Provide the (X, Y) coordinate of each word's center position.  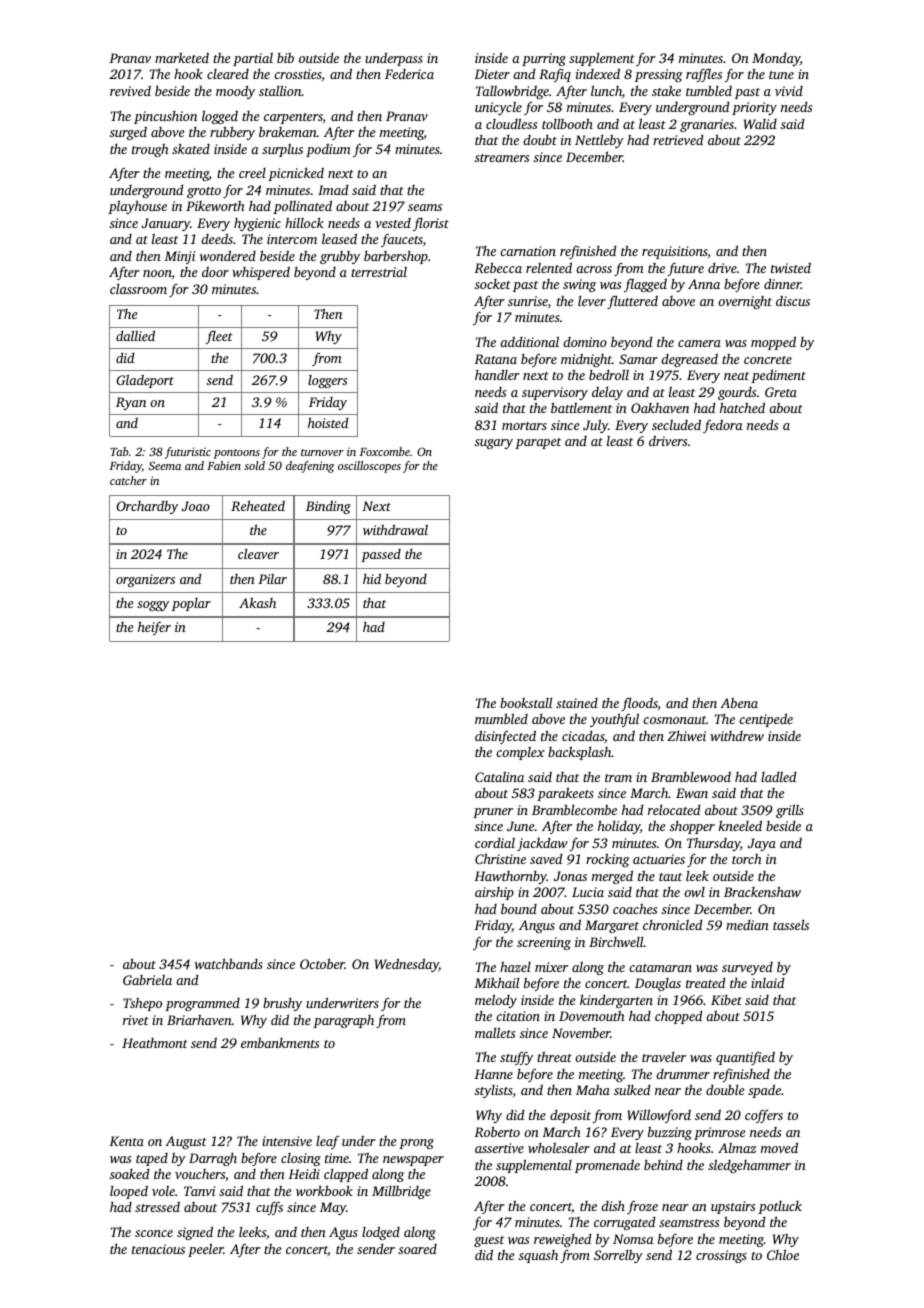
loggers (327, 381)
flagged (645, 285)
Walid (760, 124)
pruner (493, 813)
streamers (502, 158)
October (322, 963)
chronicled (672, 925)
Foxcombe (385, 451)
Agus (343, 1233)
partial (253, 59)
